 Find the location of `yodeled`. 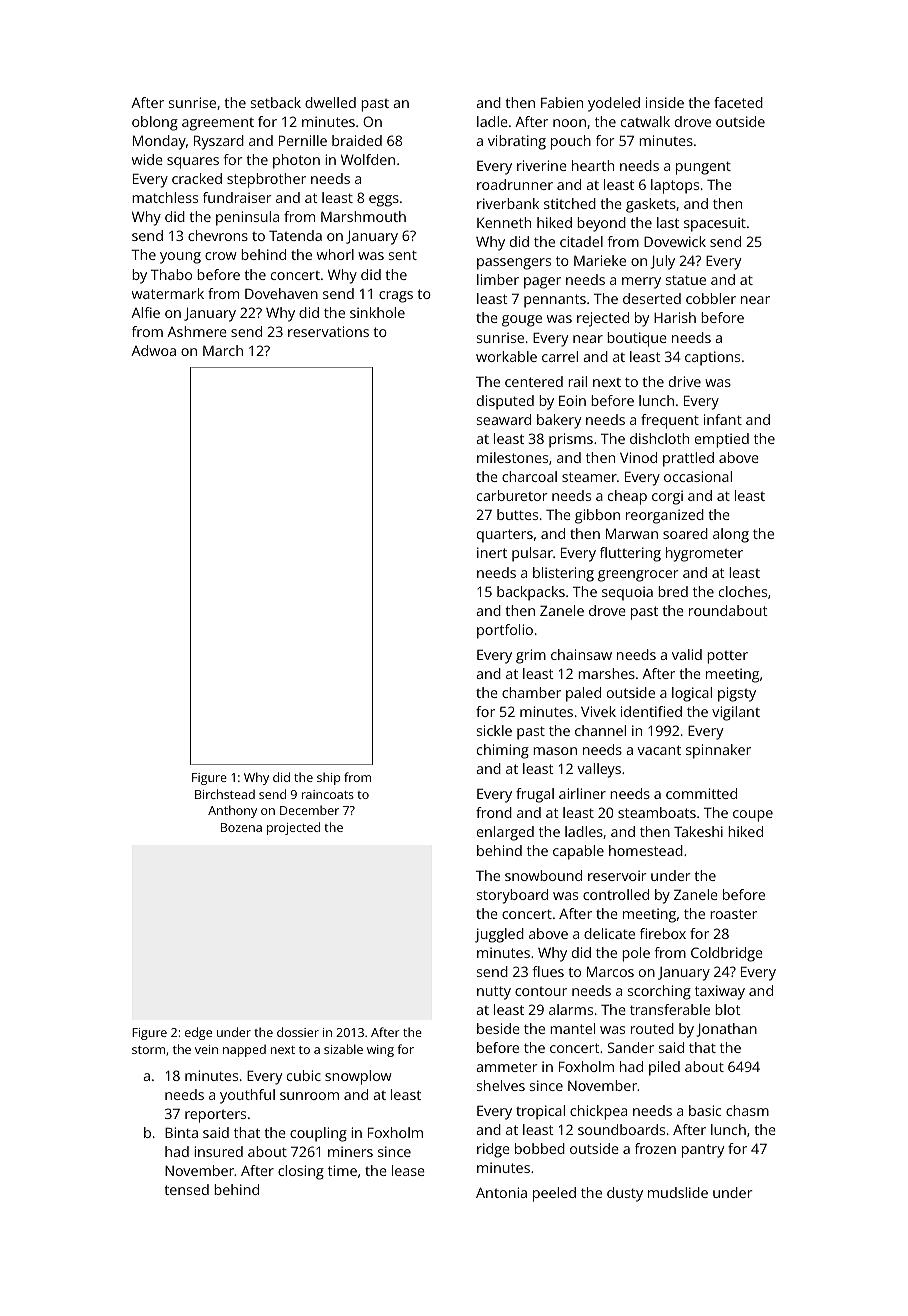

yodeled is located at coordinates (614, 104).
